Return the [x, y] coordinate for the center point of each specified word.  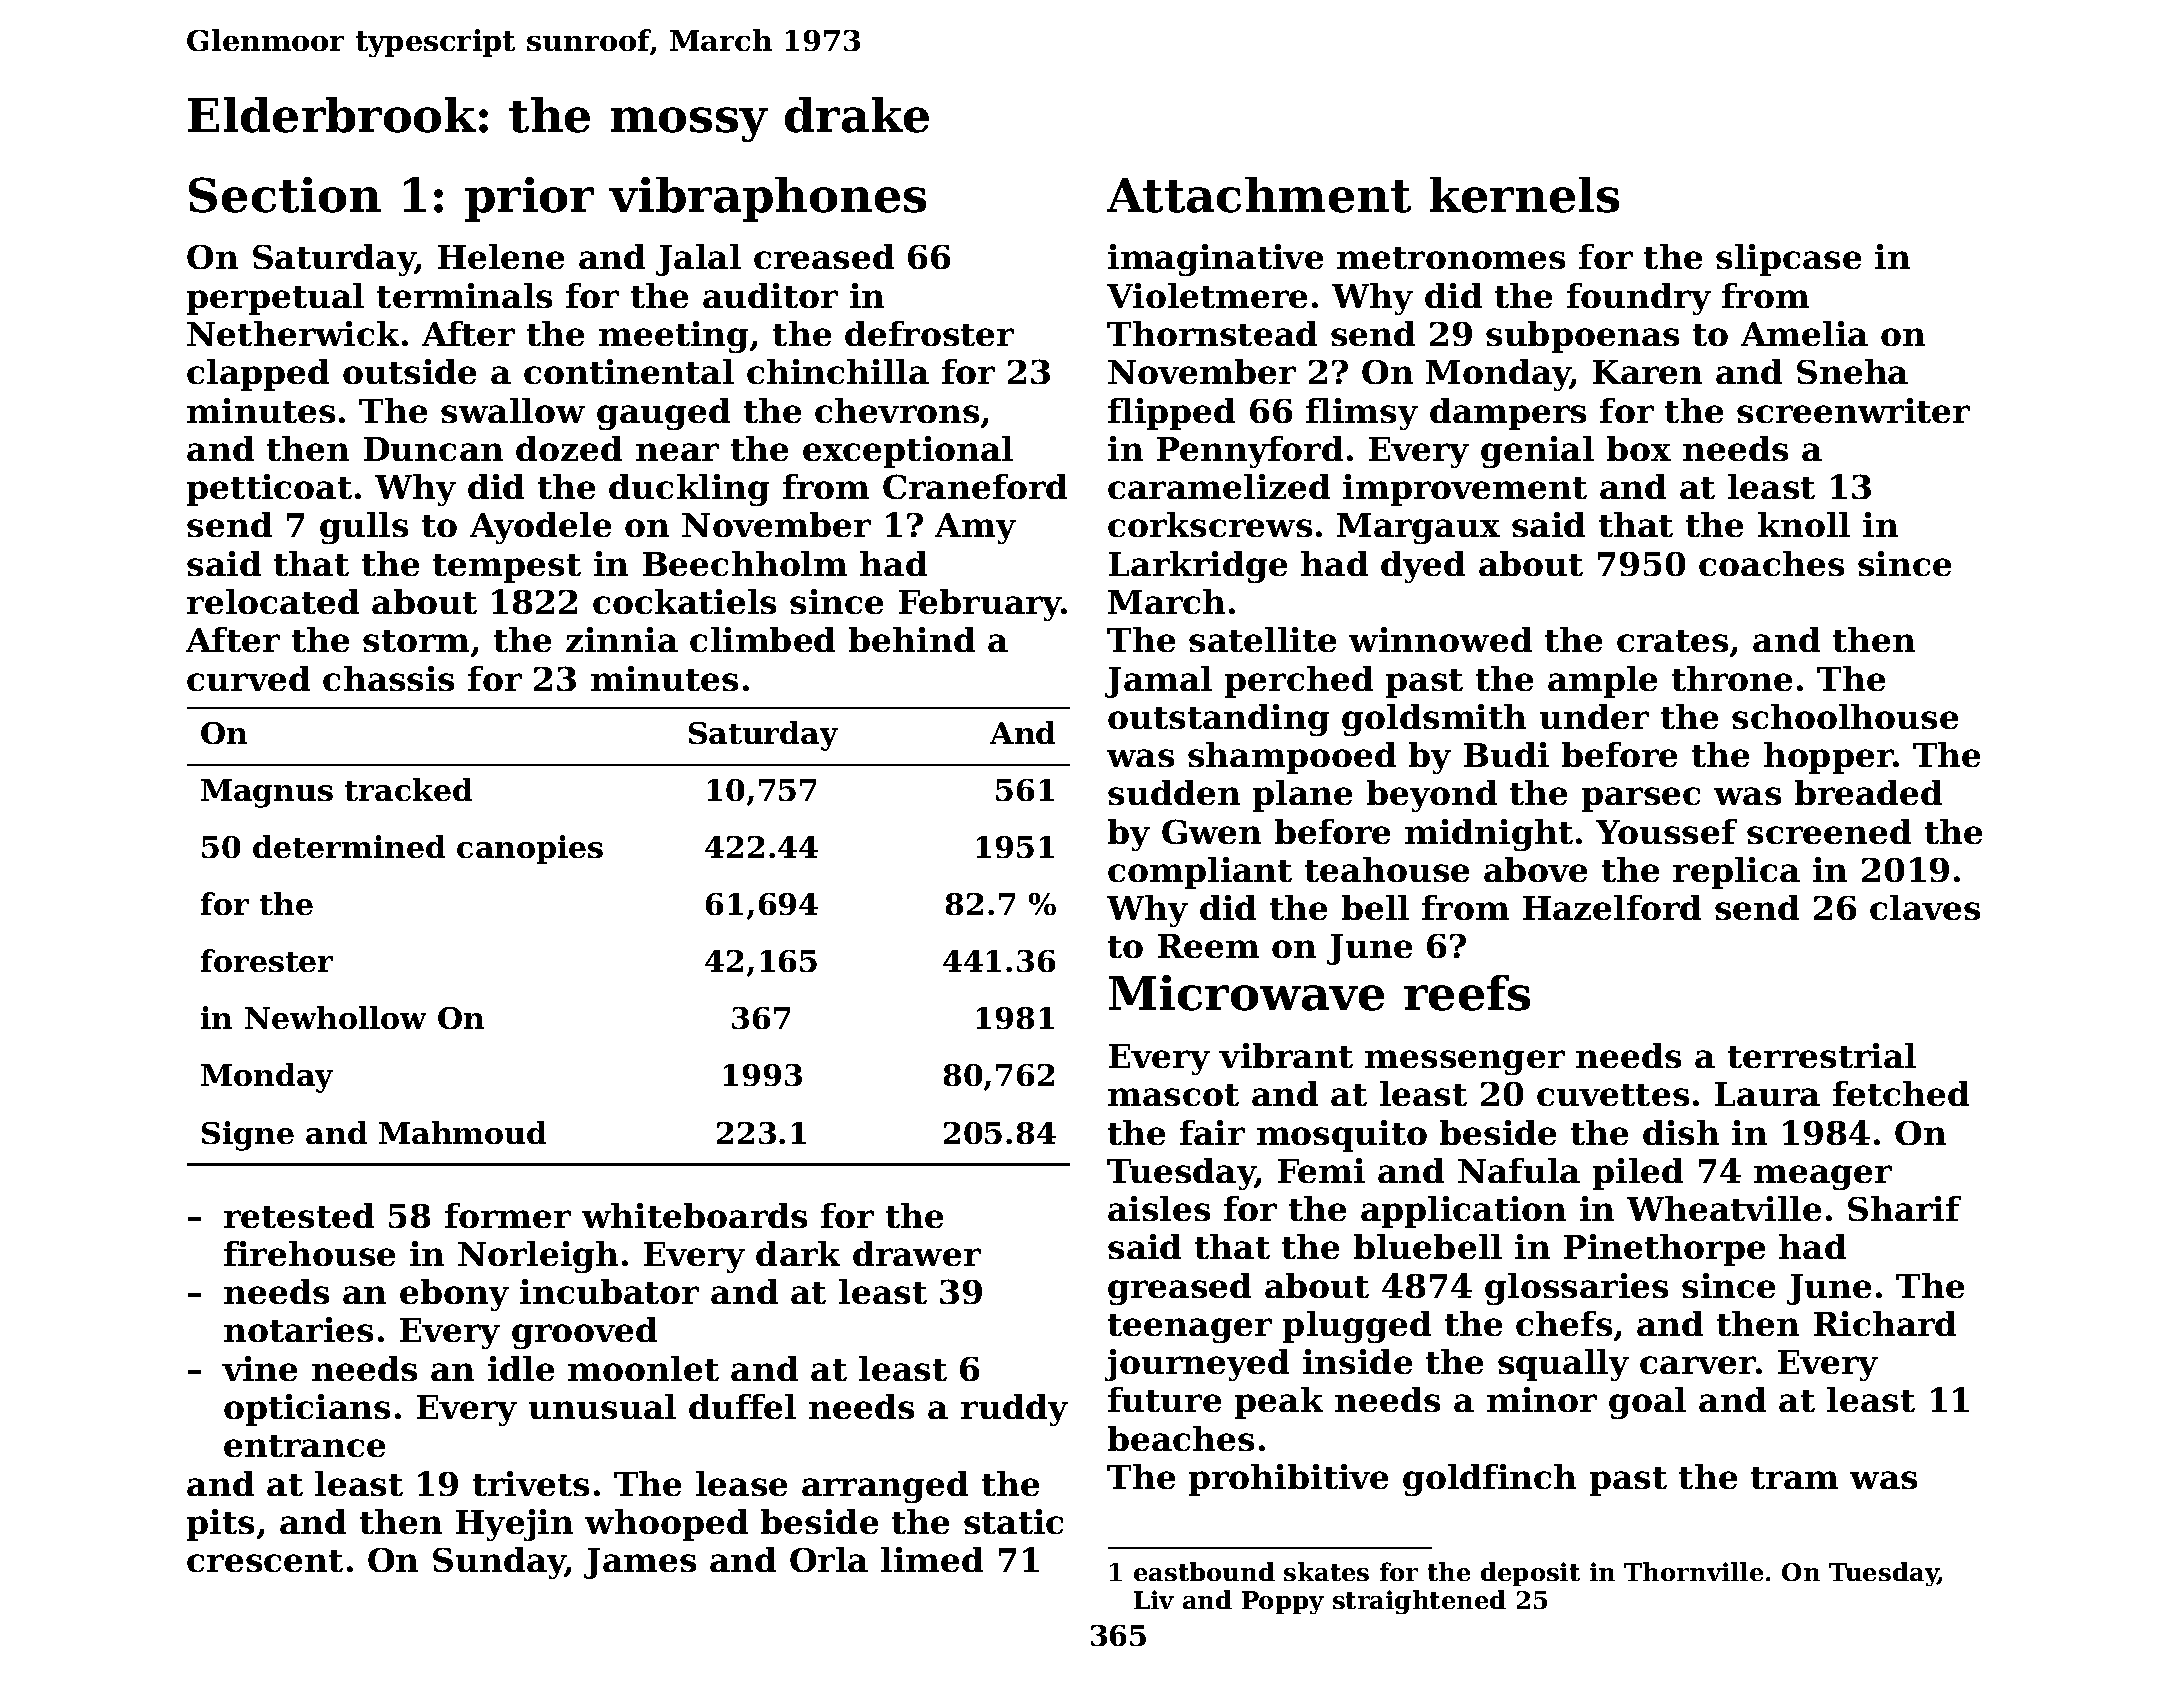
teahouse [1387, 869]
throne [1732, 678]
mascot [1173, 1095]
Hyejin [514, 1525]
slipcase [1788, 260]
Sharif [1904, 1208]
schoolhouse [1845, 716]
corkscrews [1210, 524]
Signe [248, 1136]
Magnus [267, 793]
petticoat [269, 490]
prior [529, 199]
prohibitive [1288, 1480]
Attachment [1259, 195]
